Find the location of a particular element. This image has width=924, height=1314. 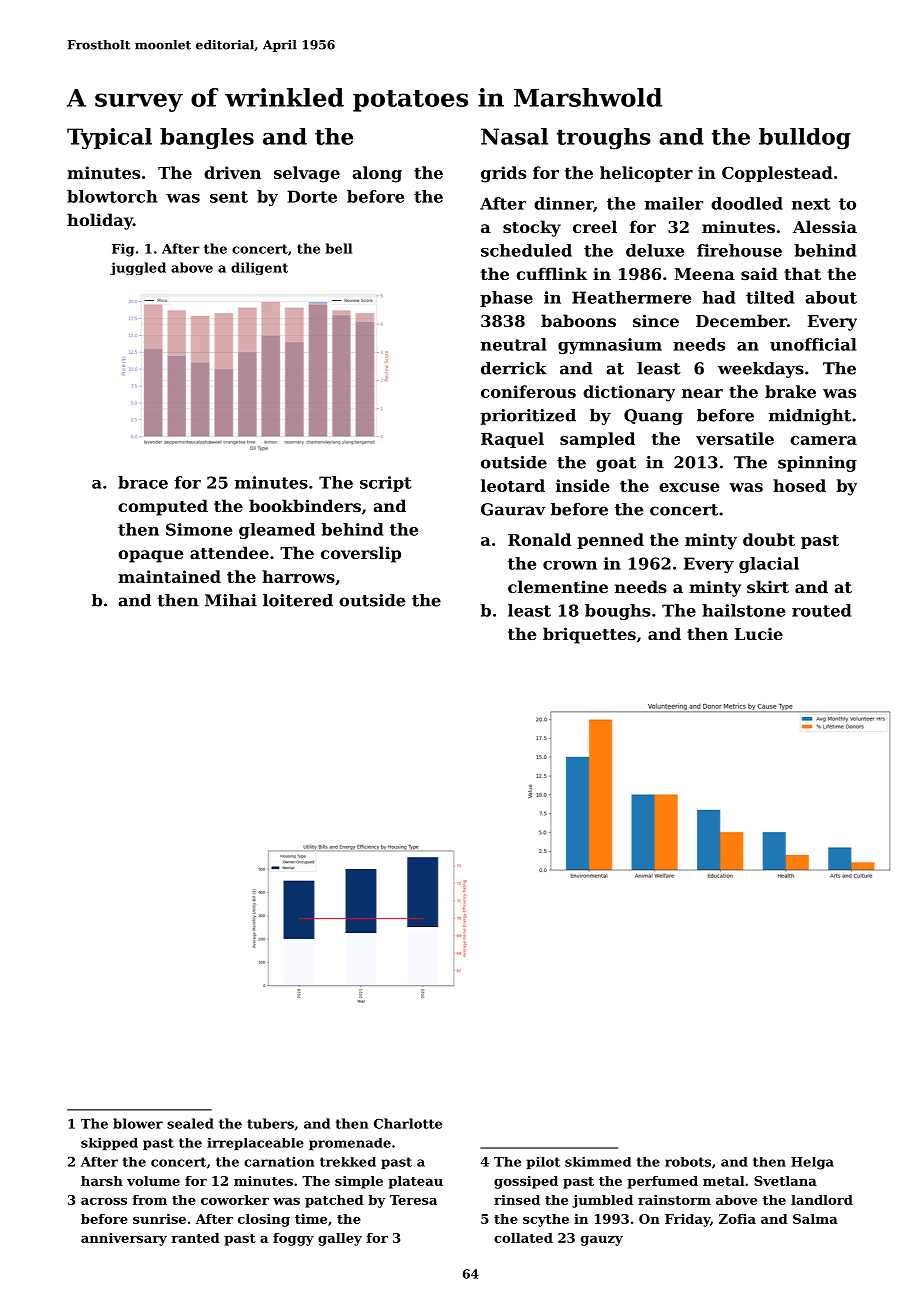

opaque is located at coordinates (151, 556).
